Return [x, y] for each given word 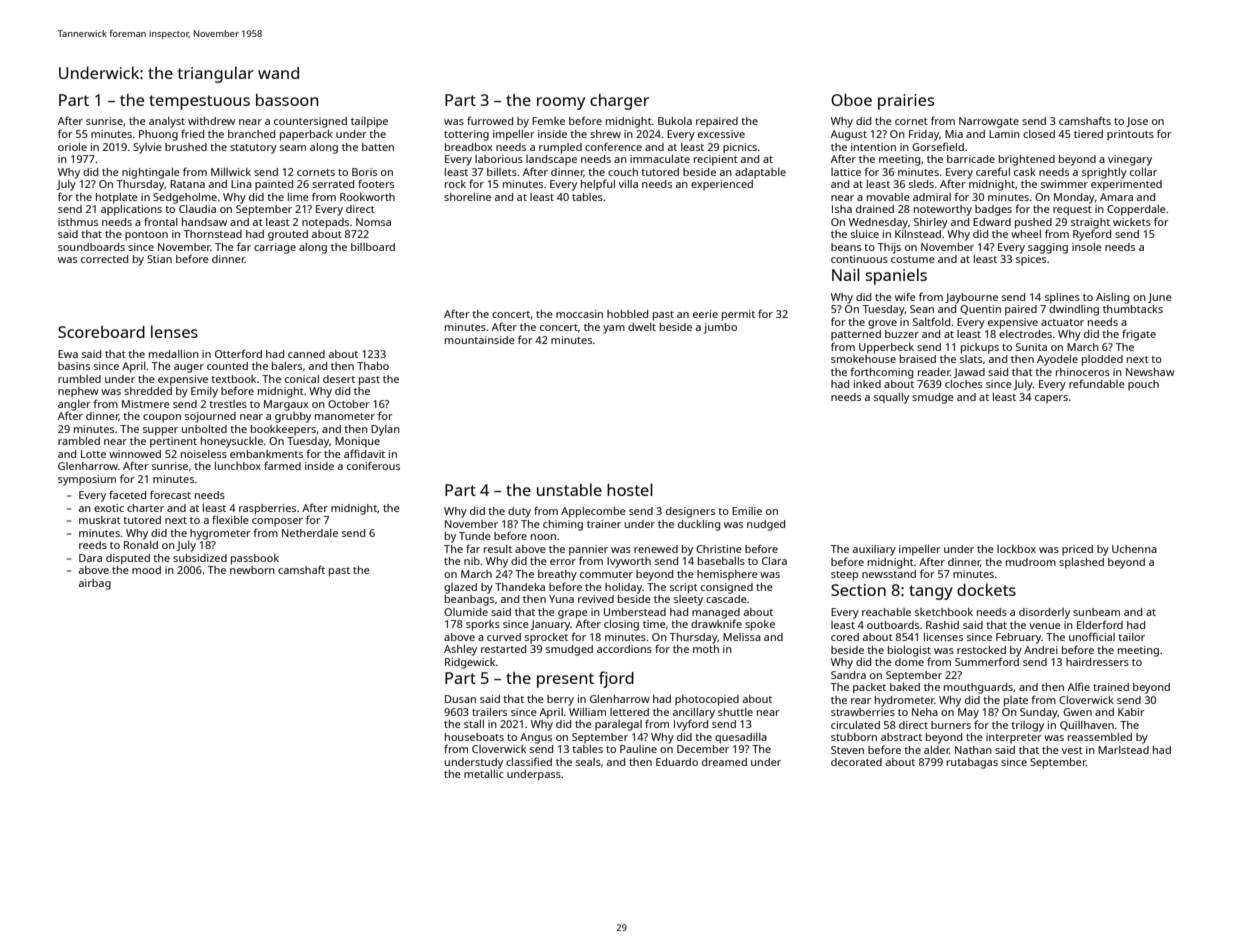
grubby [293, 417]
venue [1045, 626]
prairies [906, 102]
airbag [95, 584]
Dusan [460, 699]
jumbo [720, 328]
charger [619, 102]
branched [251, 134]
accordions [624, 649]
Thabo [373, 366]
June [1160, 298]
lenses [174, 331]
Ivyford [691, 725]
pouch [1143, 385]
